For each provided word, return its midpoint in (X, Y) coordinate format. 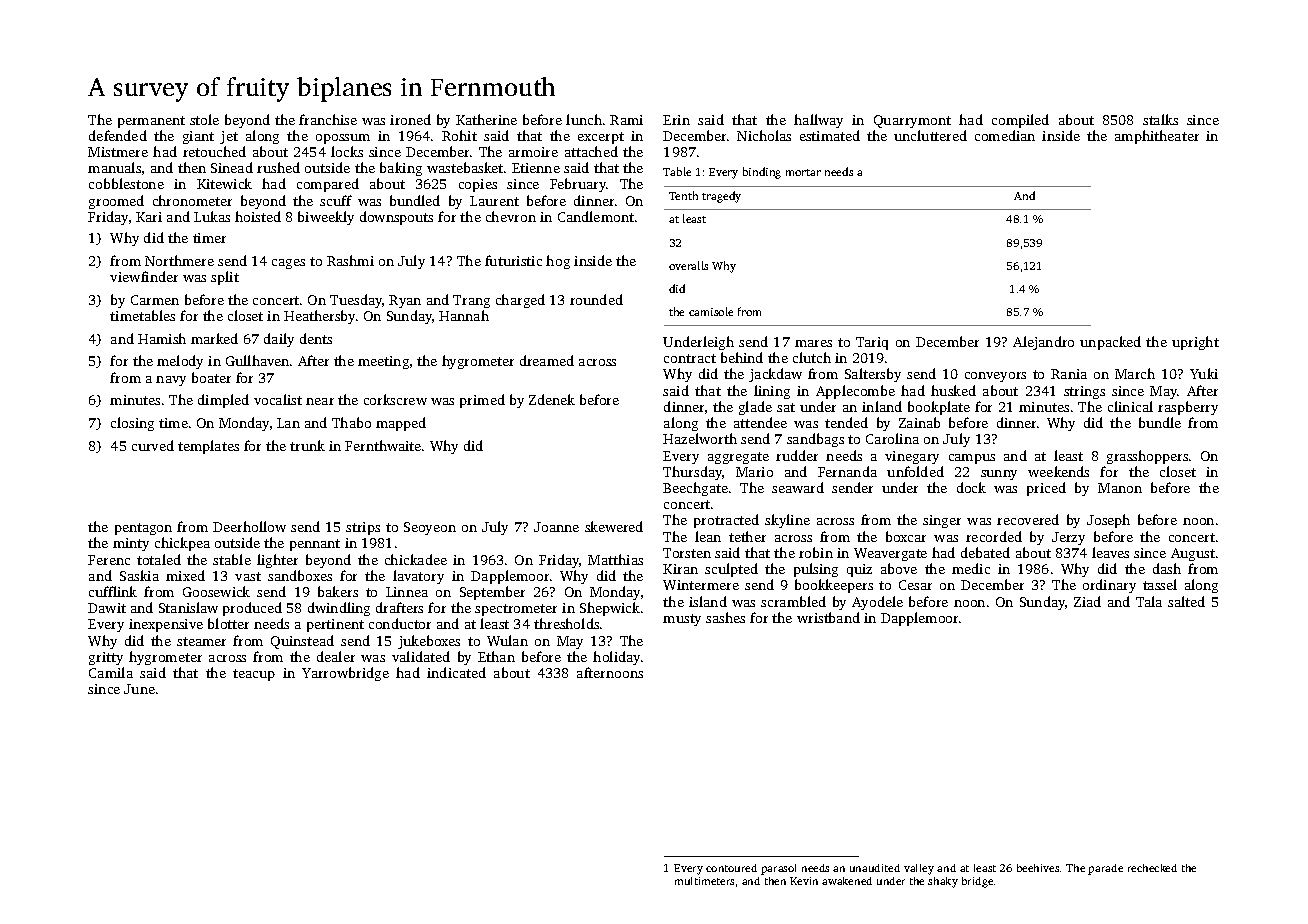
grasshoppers (1147, 457)
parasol (778, 869)
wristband (828, 617)
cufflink (113, 591)
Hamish (162, 338)
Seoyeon (430, 528)
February (578, 185)
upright (1195, 343)
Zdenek (552, 399)
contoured (731, 868)
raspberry (1188, 408)
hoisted (258, 216)
